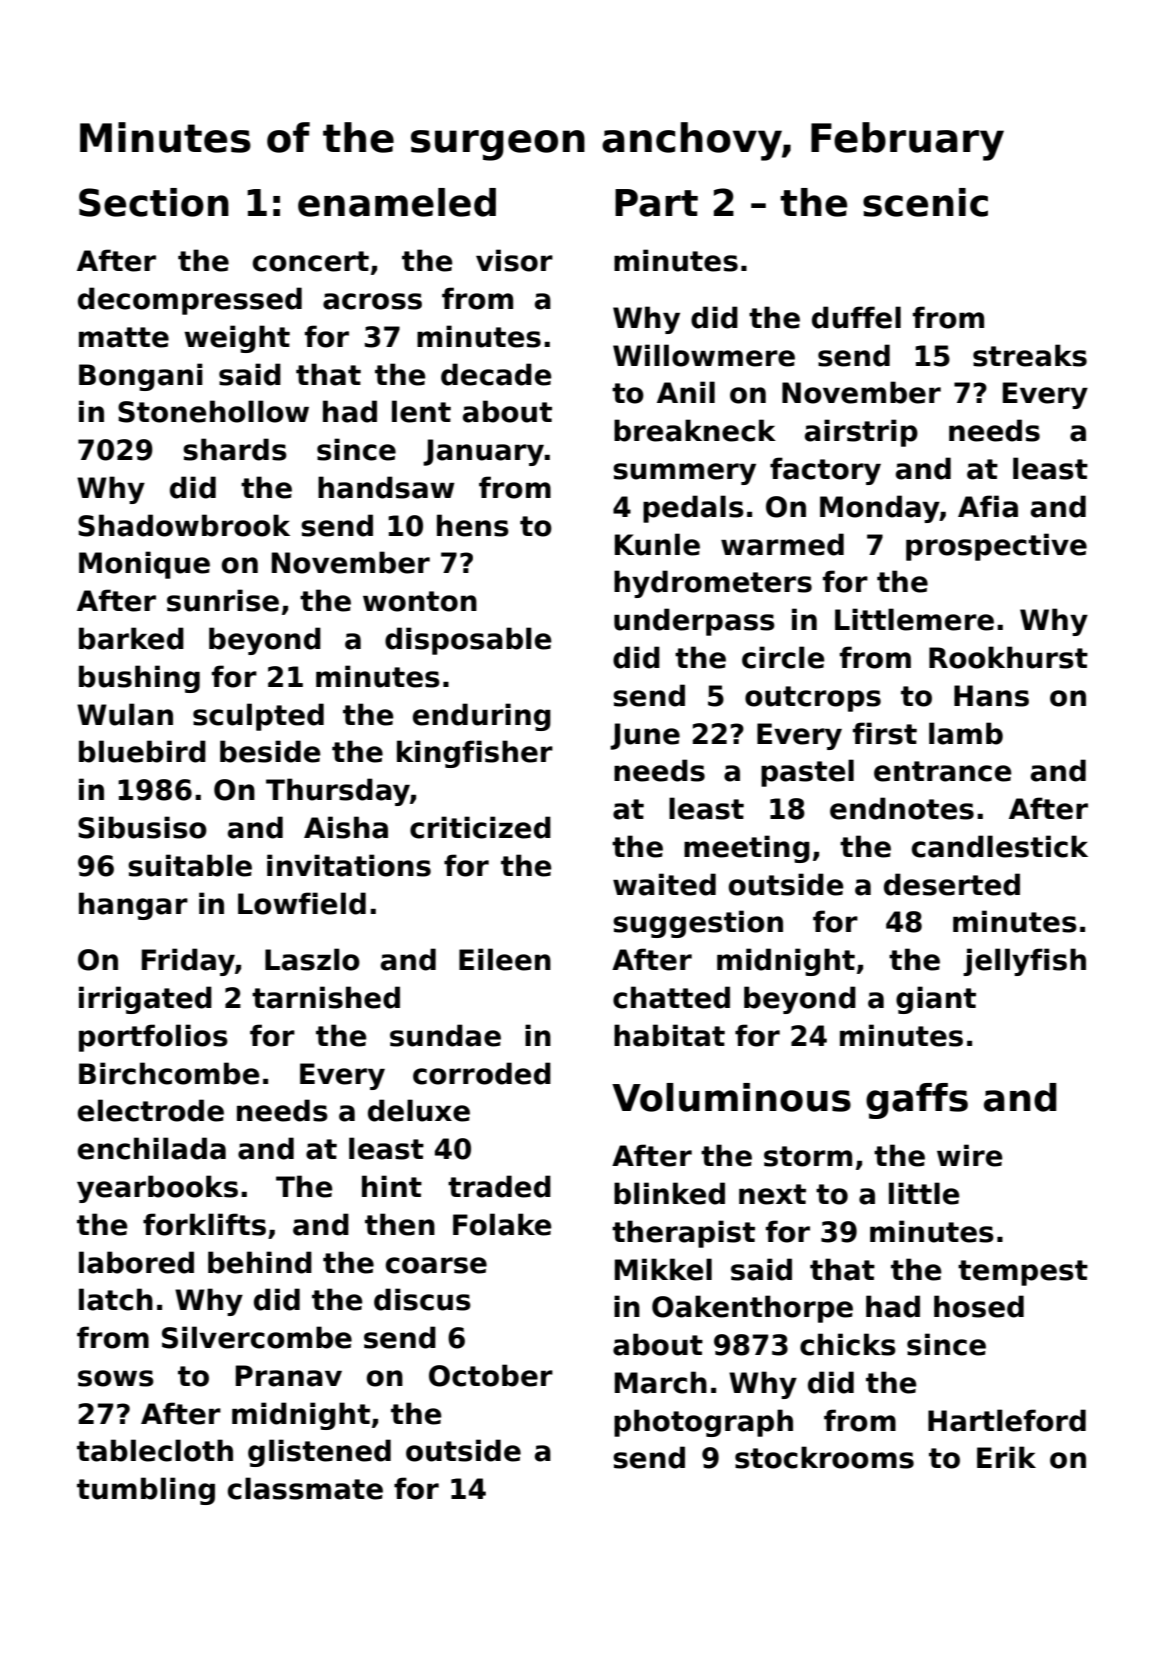 This document has height=1654, width=1165. Describe the element at coordinates (141, 377) in the document. I see `Bongani` at that location.
